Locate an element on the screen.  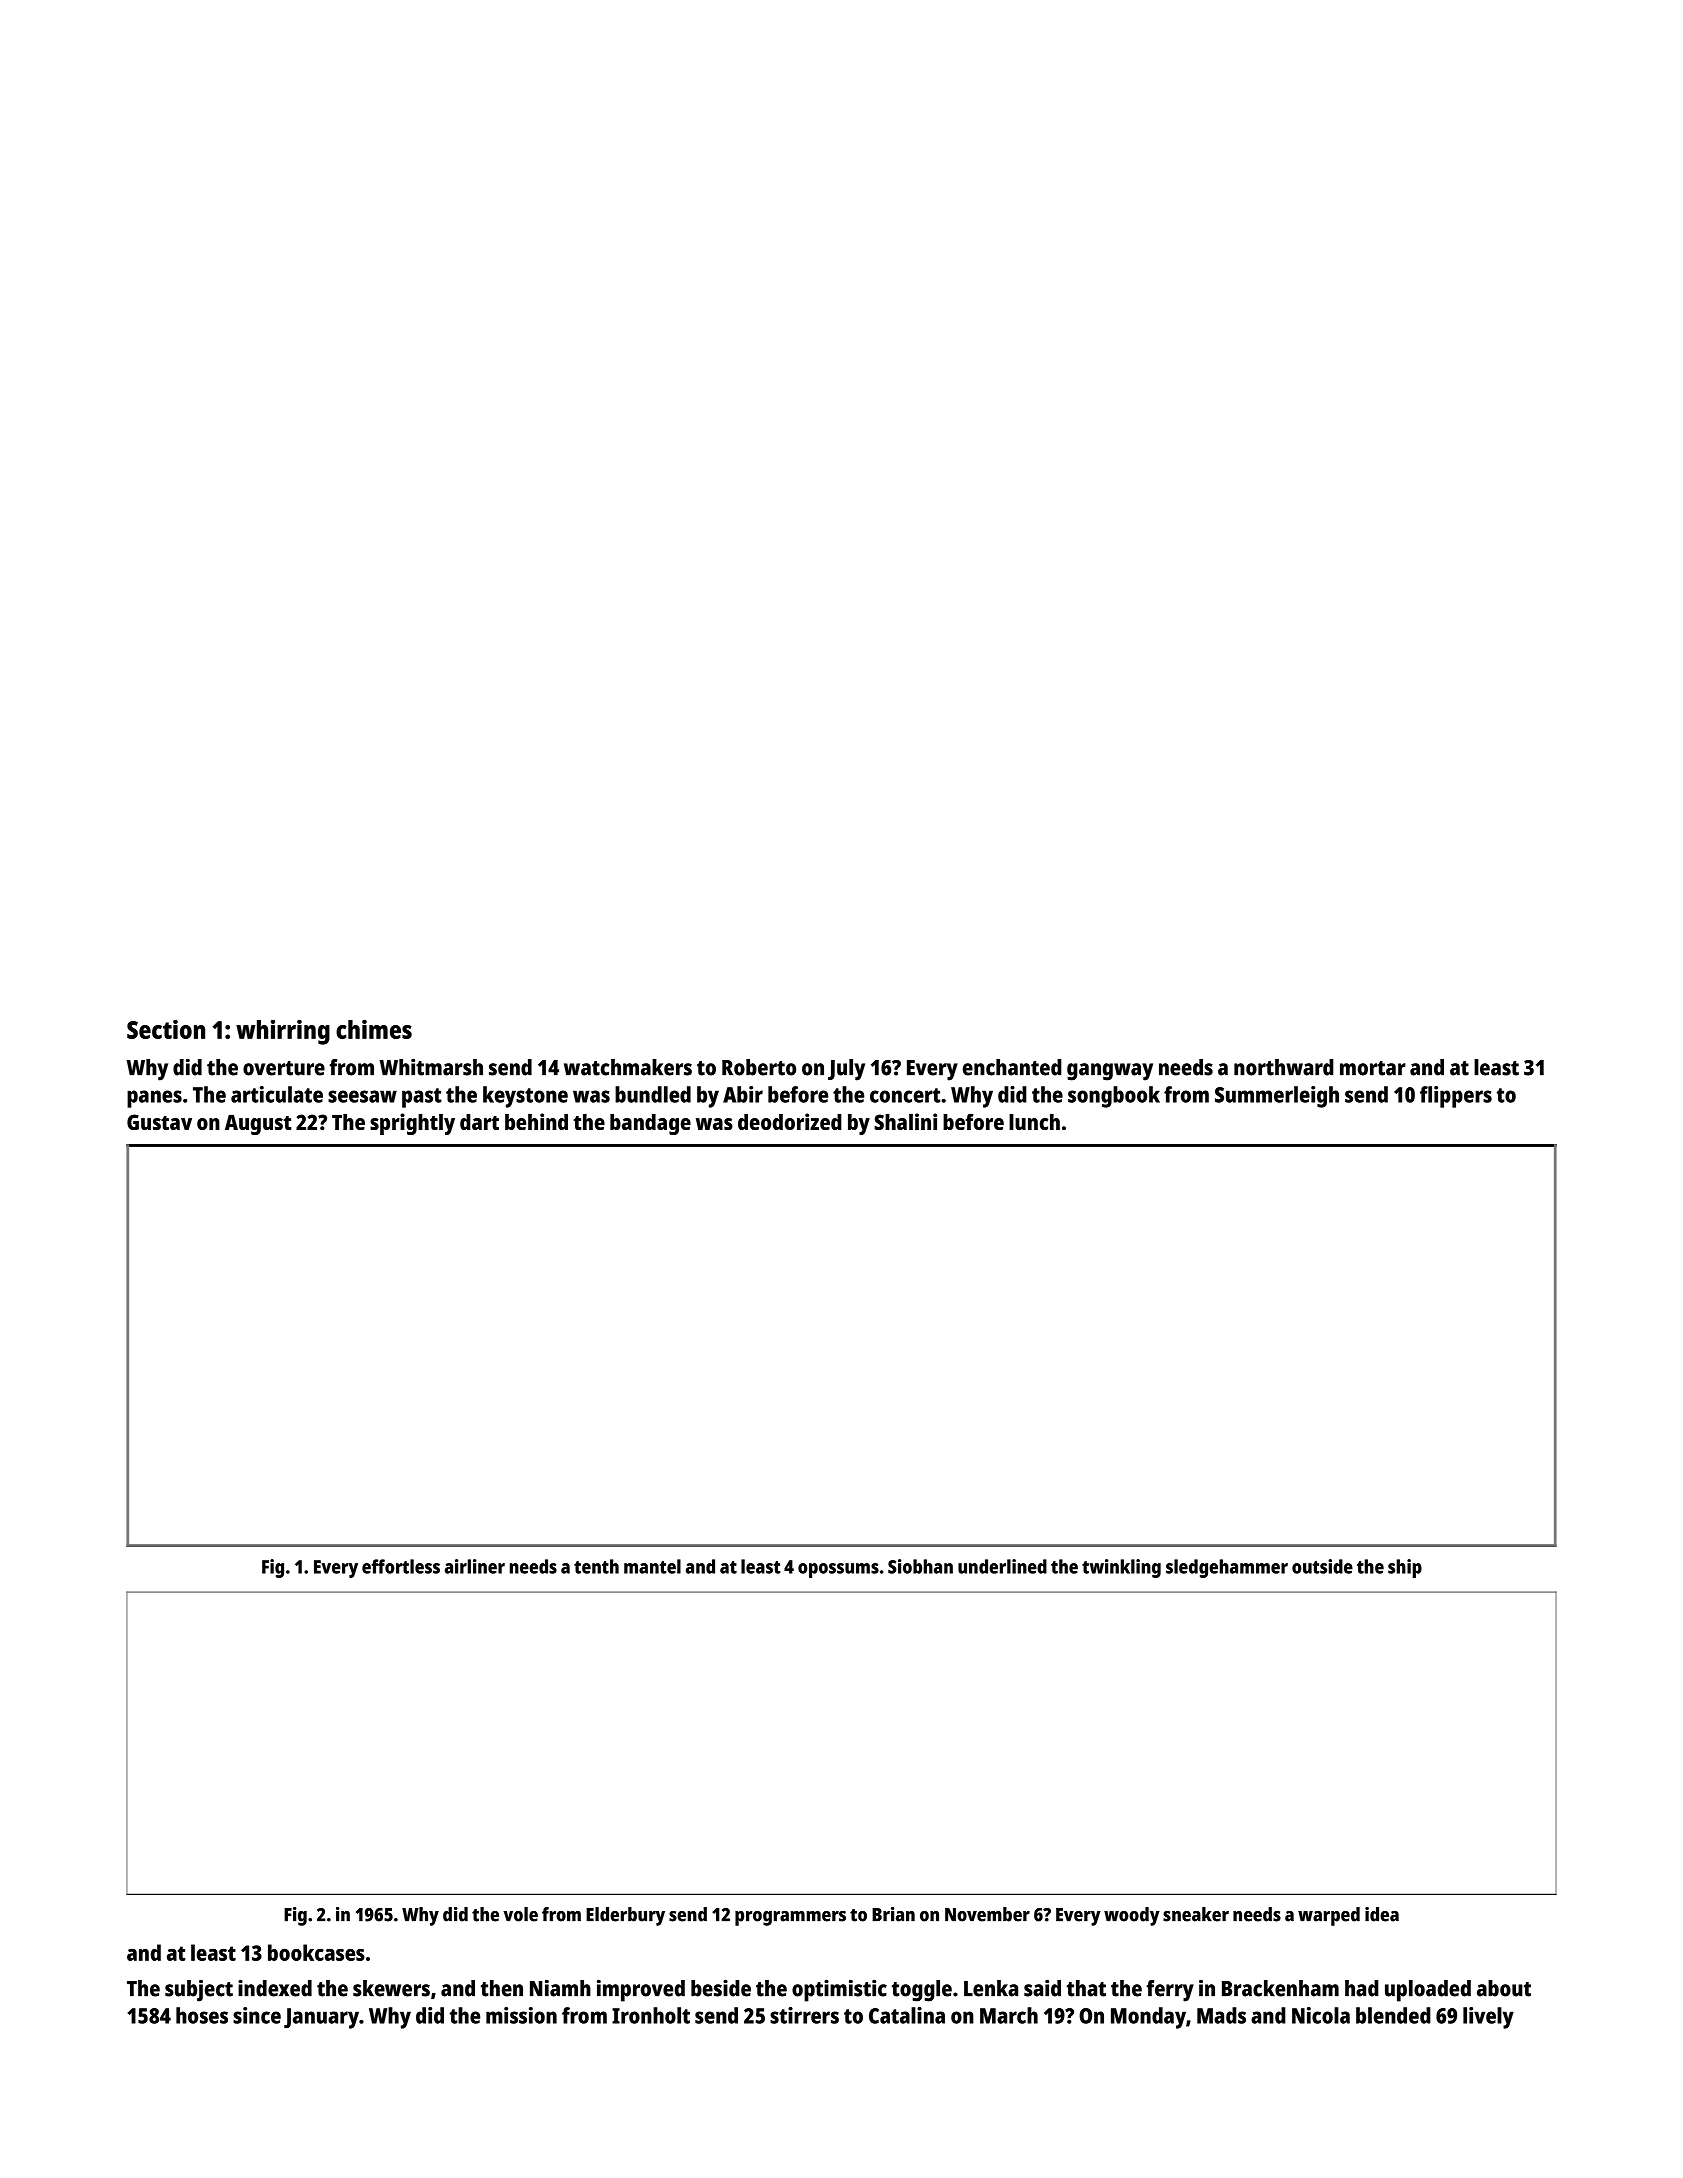
January is located at coordinates (321, 2018).
